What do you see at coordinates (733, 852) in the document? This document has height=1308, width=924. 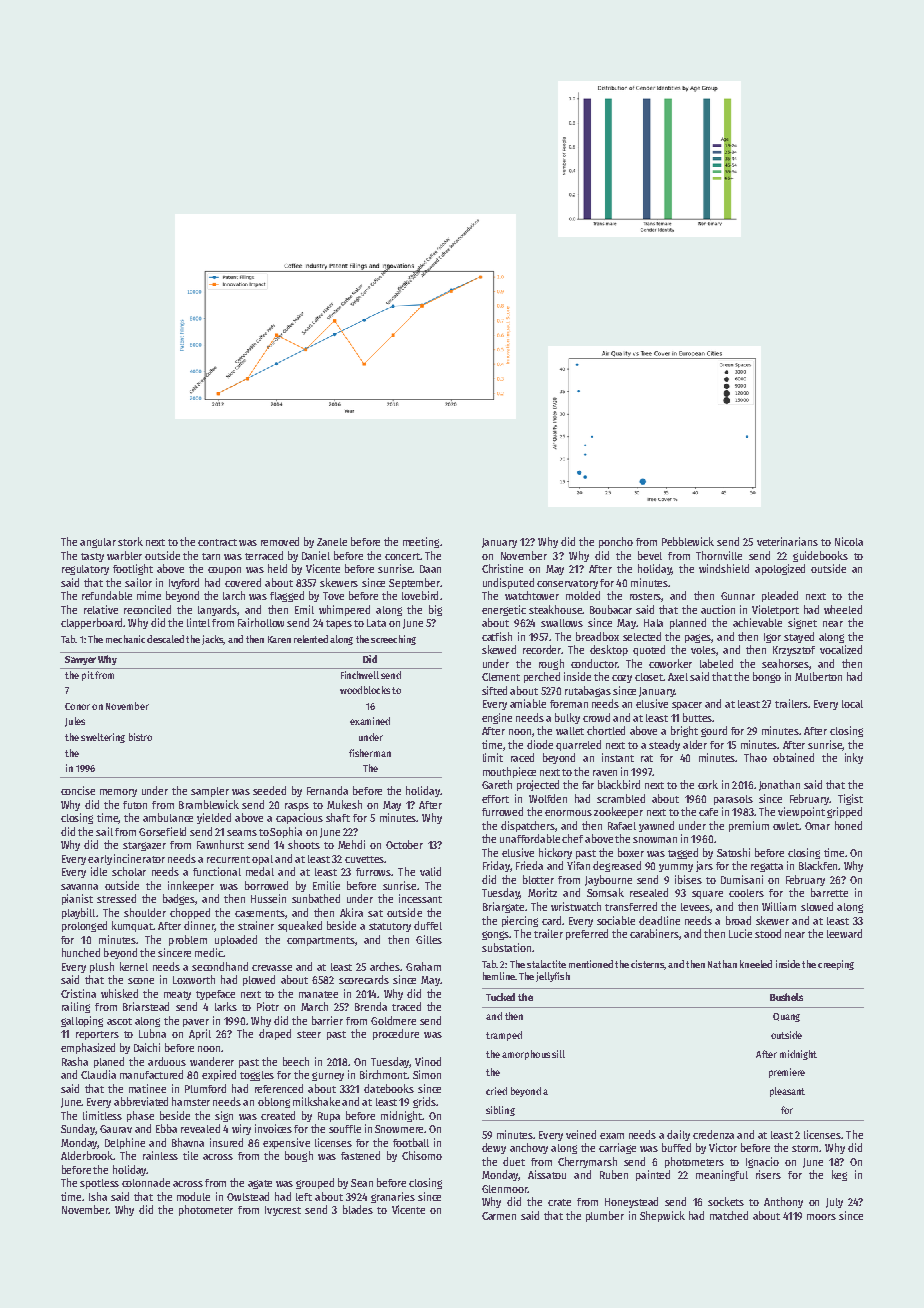 I see `Satoshi` at bounding box center [733, 852].
